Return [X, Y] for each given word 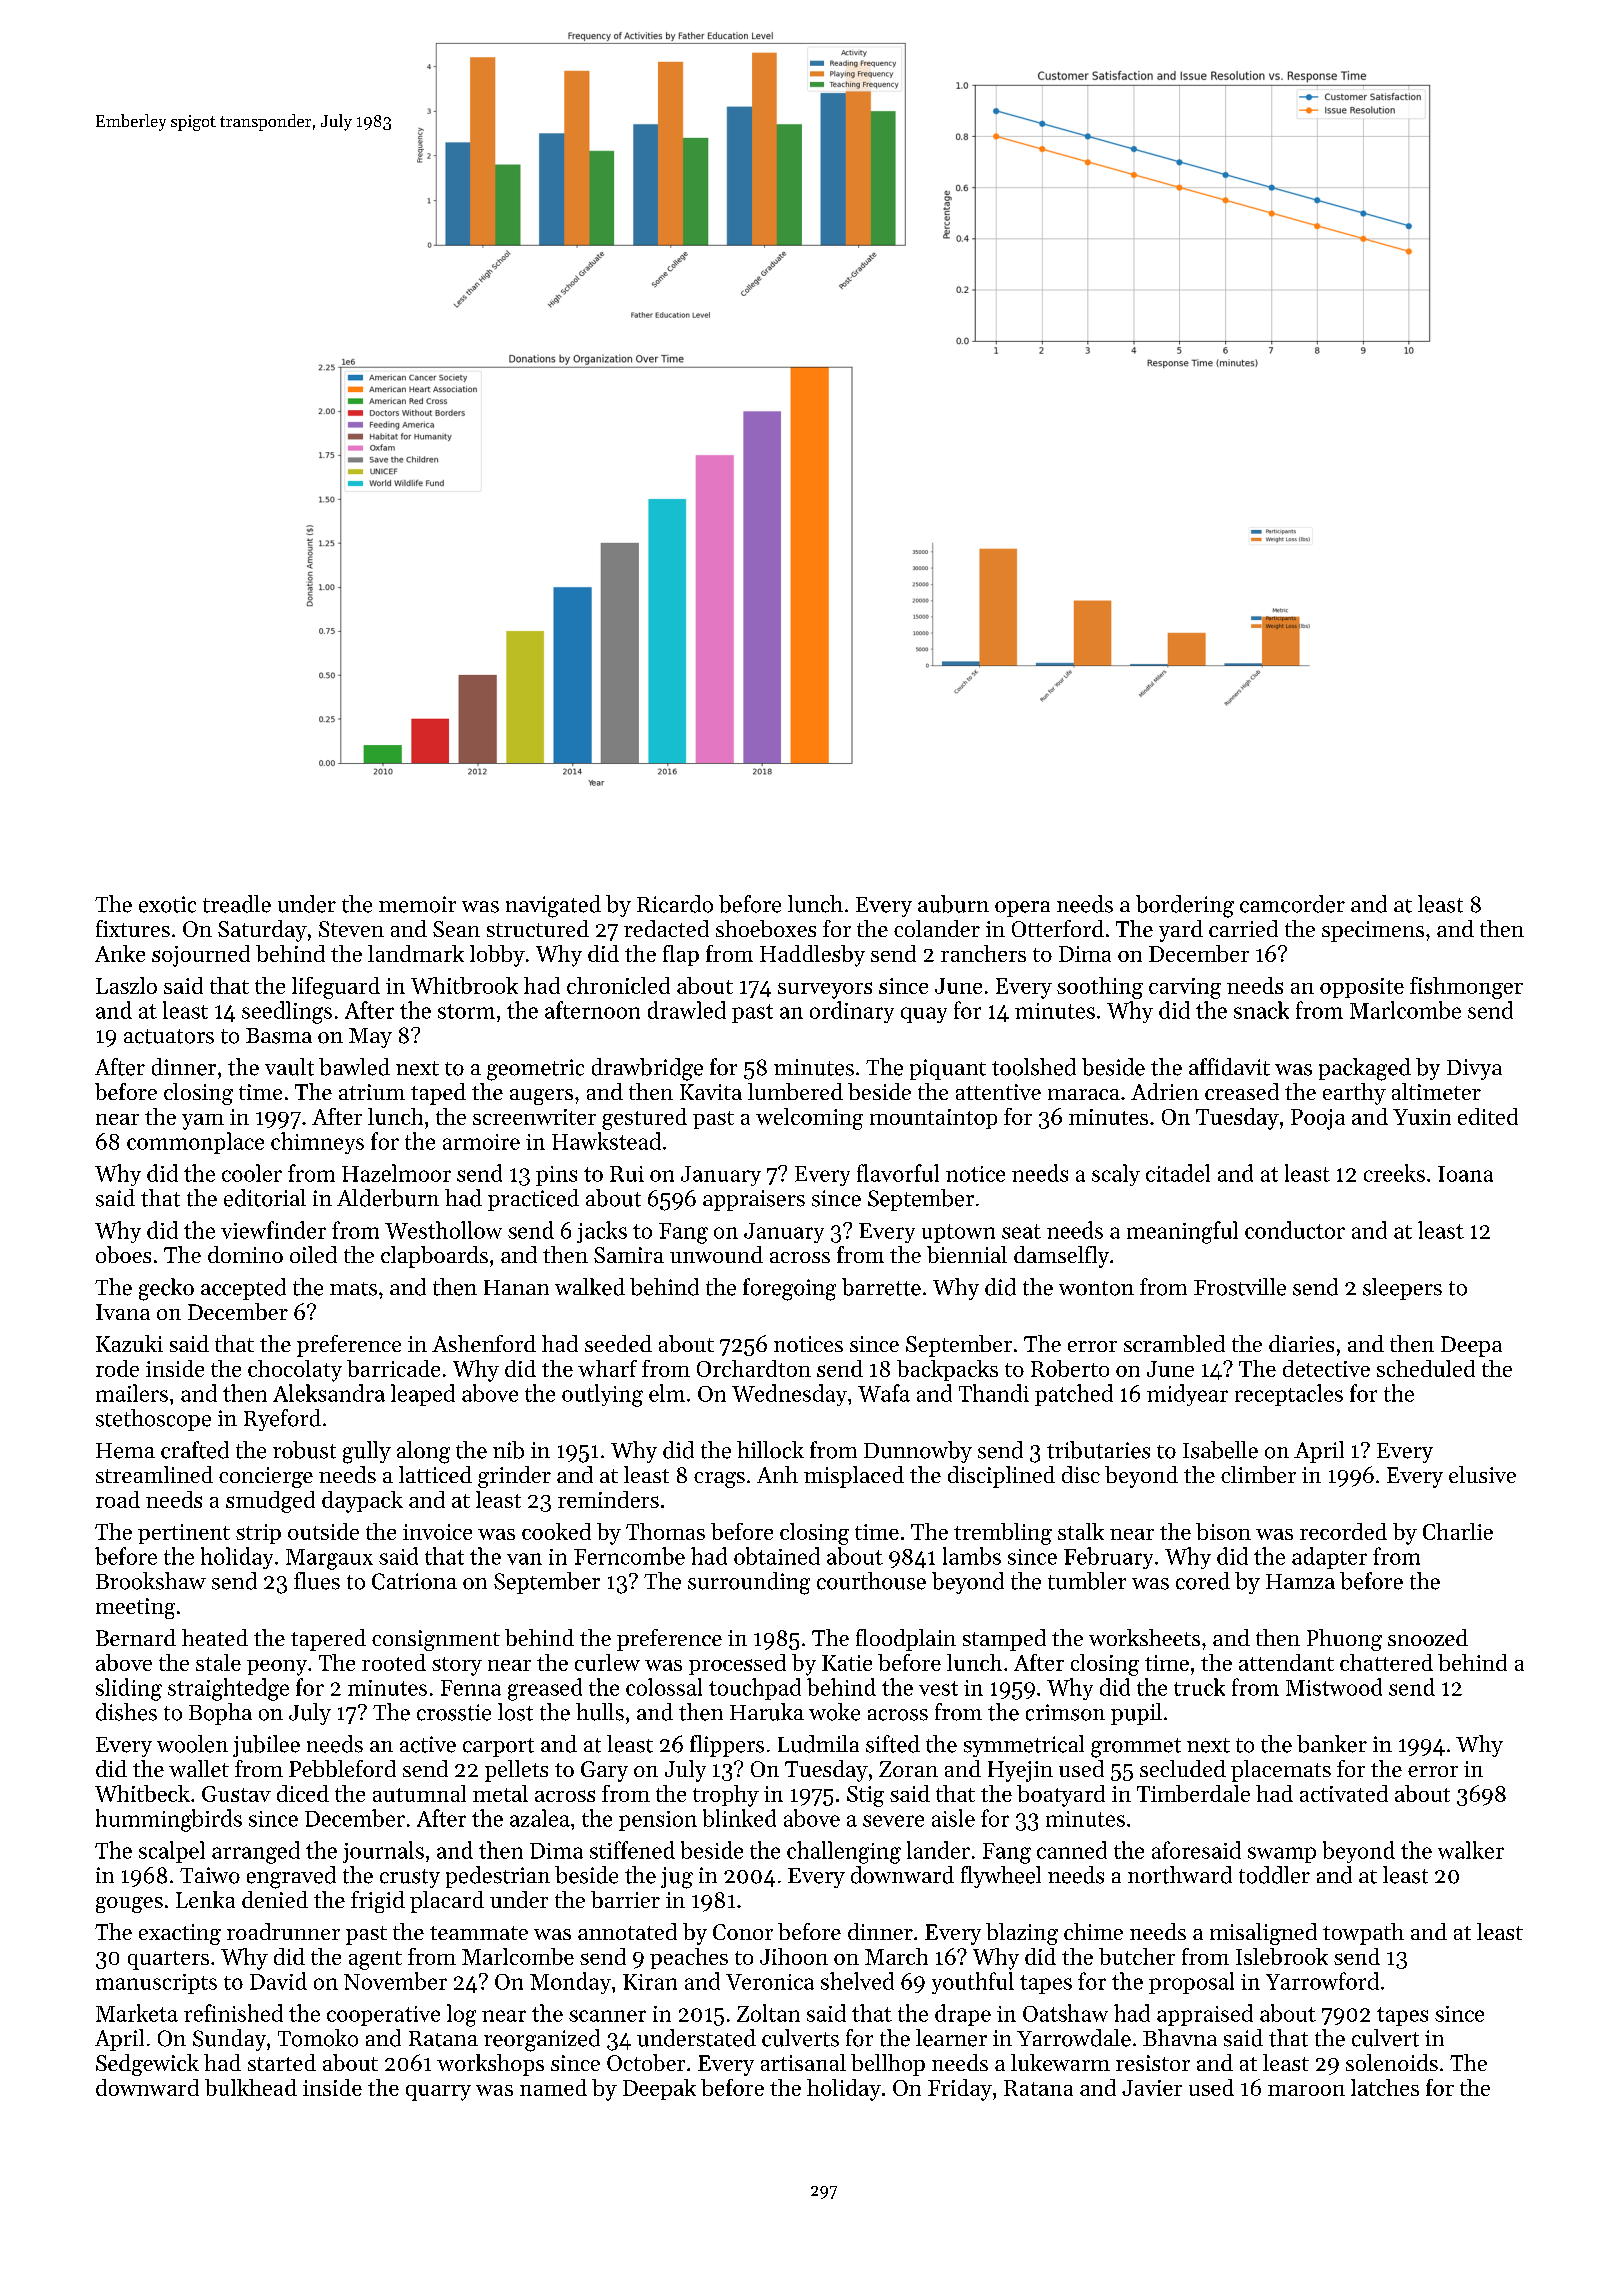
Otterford [1058, 928]
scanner [607, 2016]
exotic [167, 904]
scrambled [1174, 1343]
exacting [180, 1934]
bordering [1185, 906]
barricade [393, 1368]
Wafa [884, 1393]
